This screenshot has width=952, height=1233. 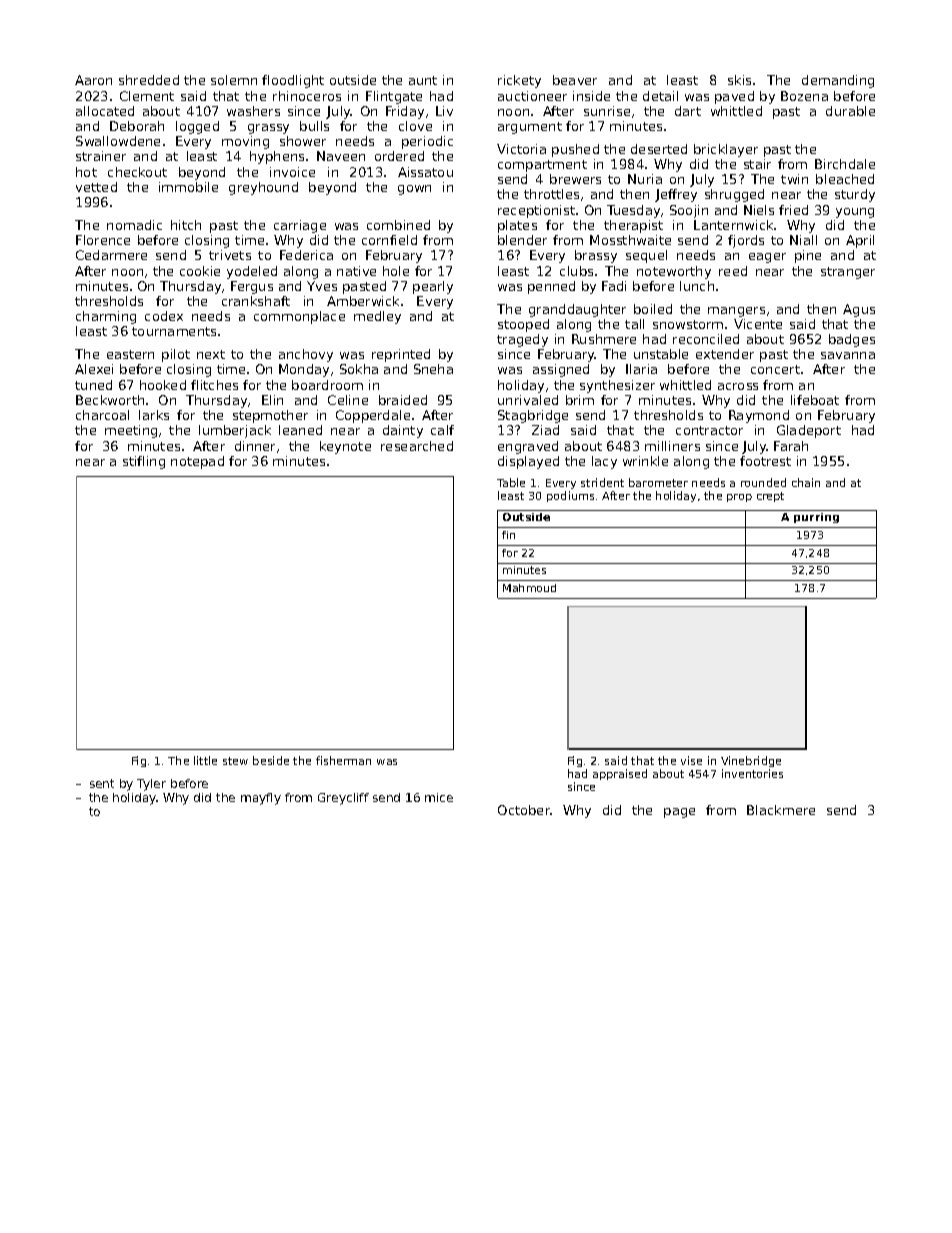 I want to click on notepad, so click(x=197, y=462).
